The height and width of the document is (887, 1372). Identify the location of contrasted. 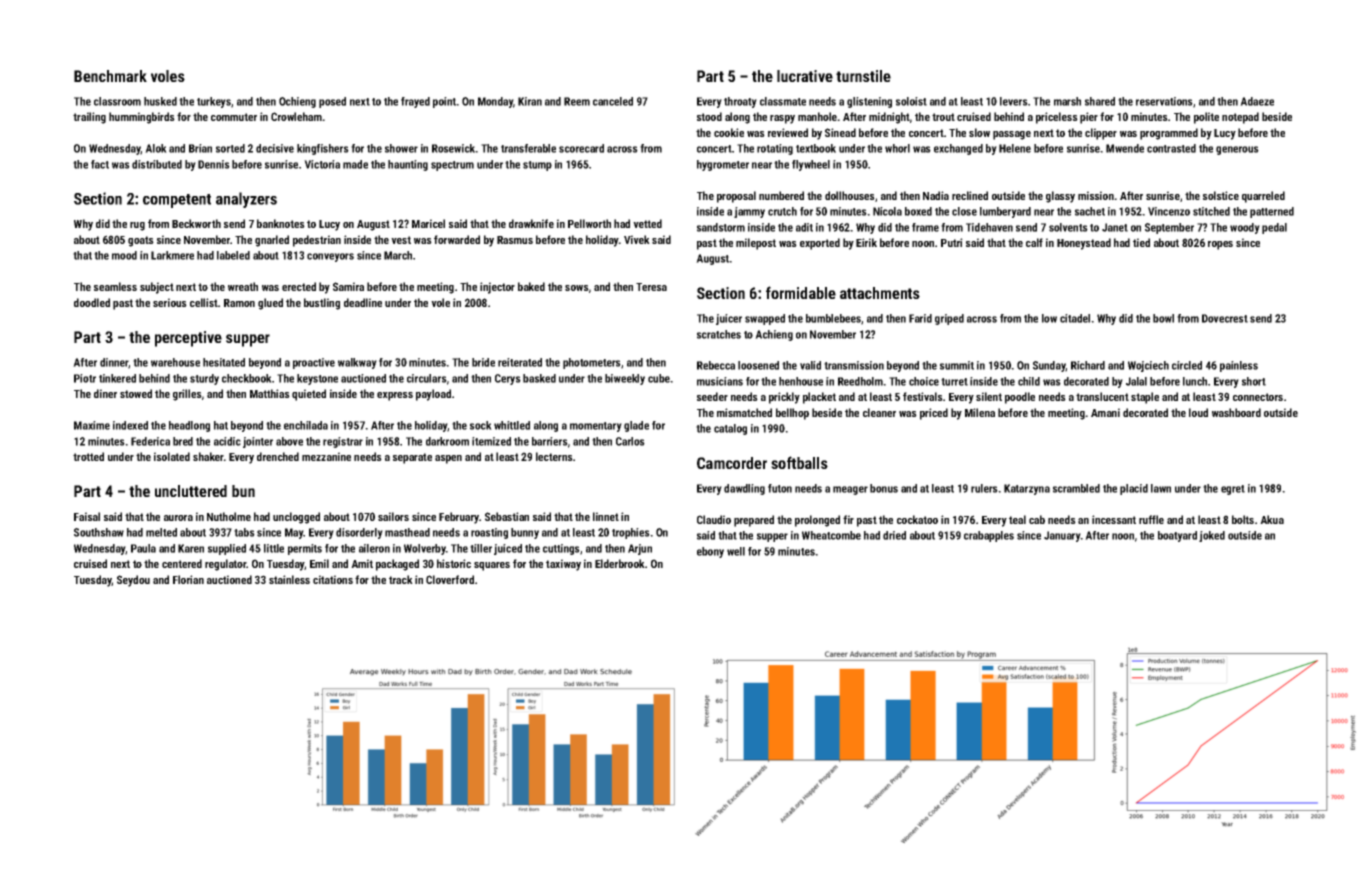
(1171, 148).
